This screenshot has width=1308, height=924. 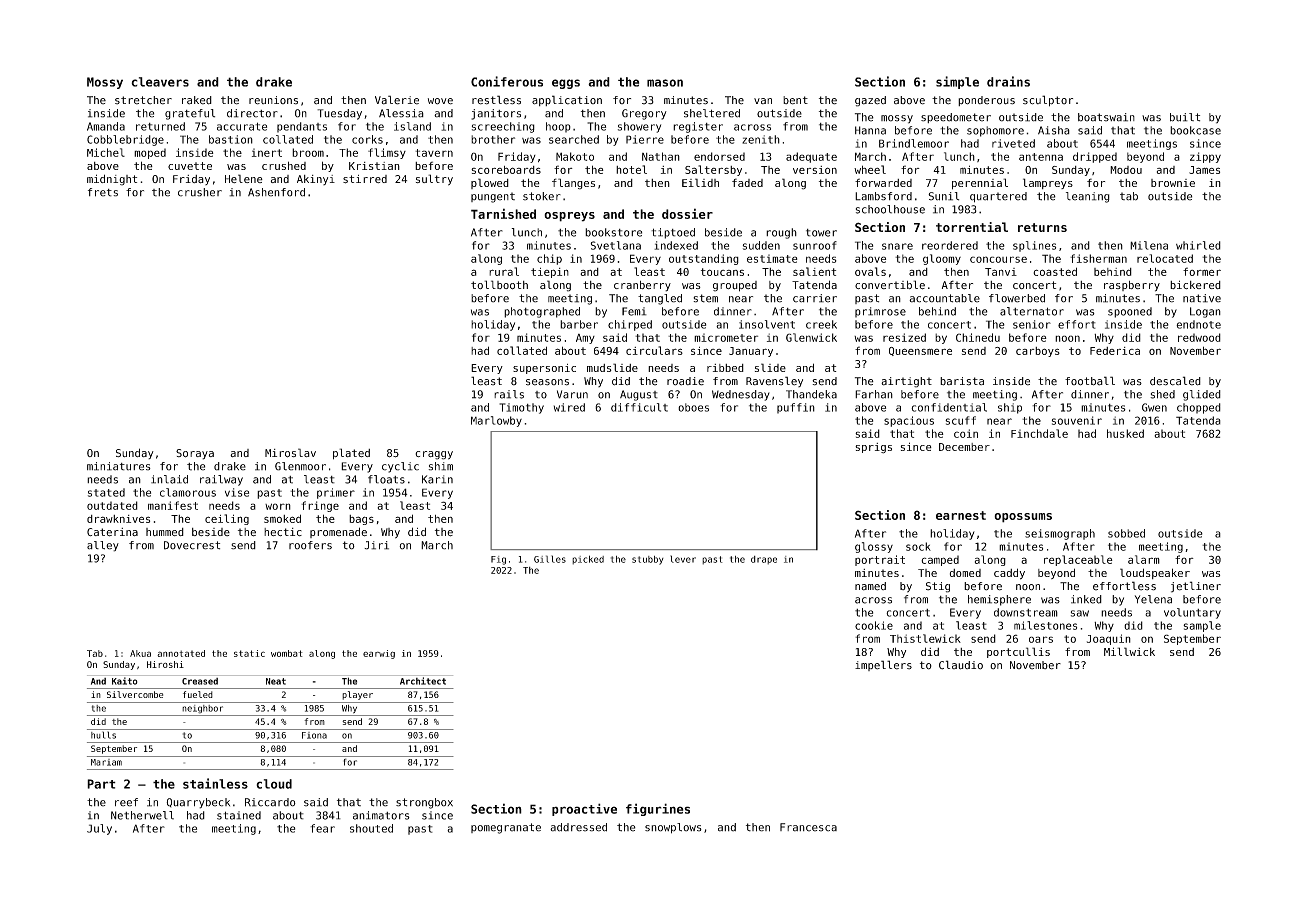 What do you see at coordinates (1034, 246) in the screenshot?
I see `splines` at bounding box center [1034, 246].
